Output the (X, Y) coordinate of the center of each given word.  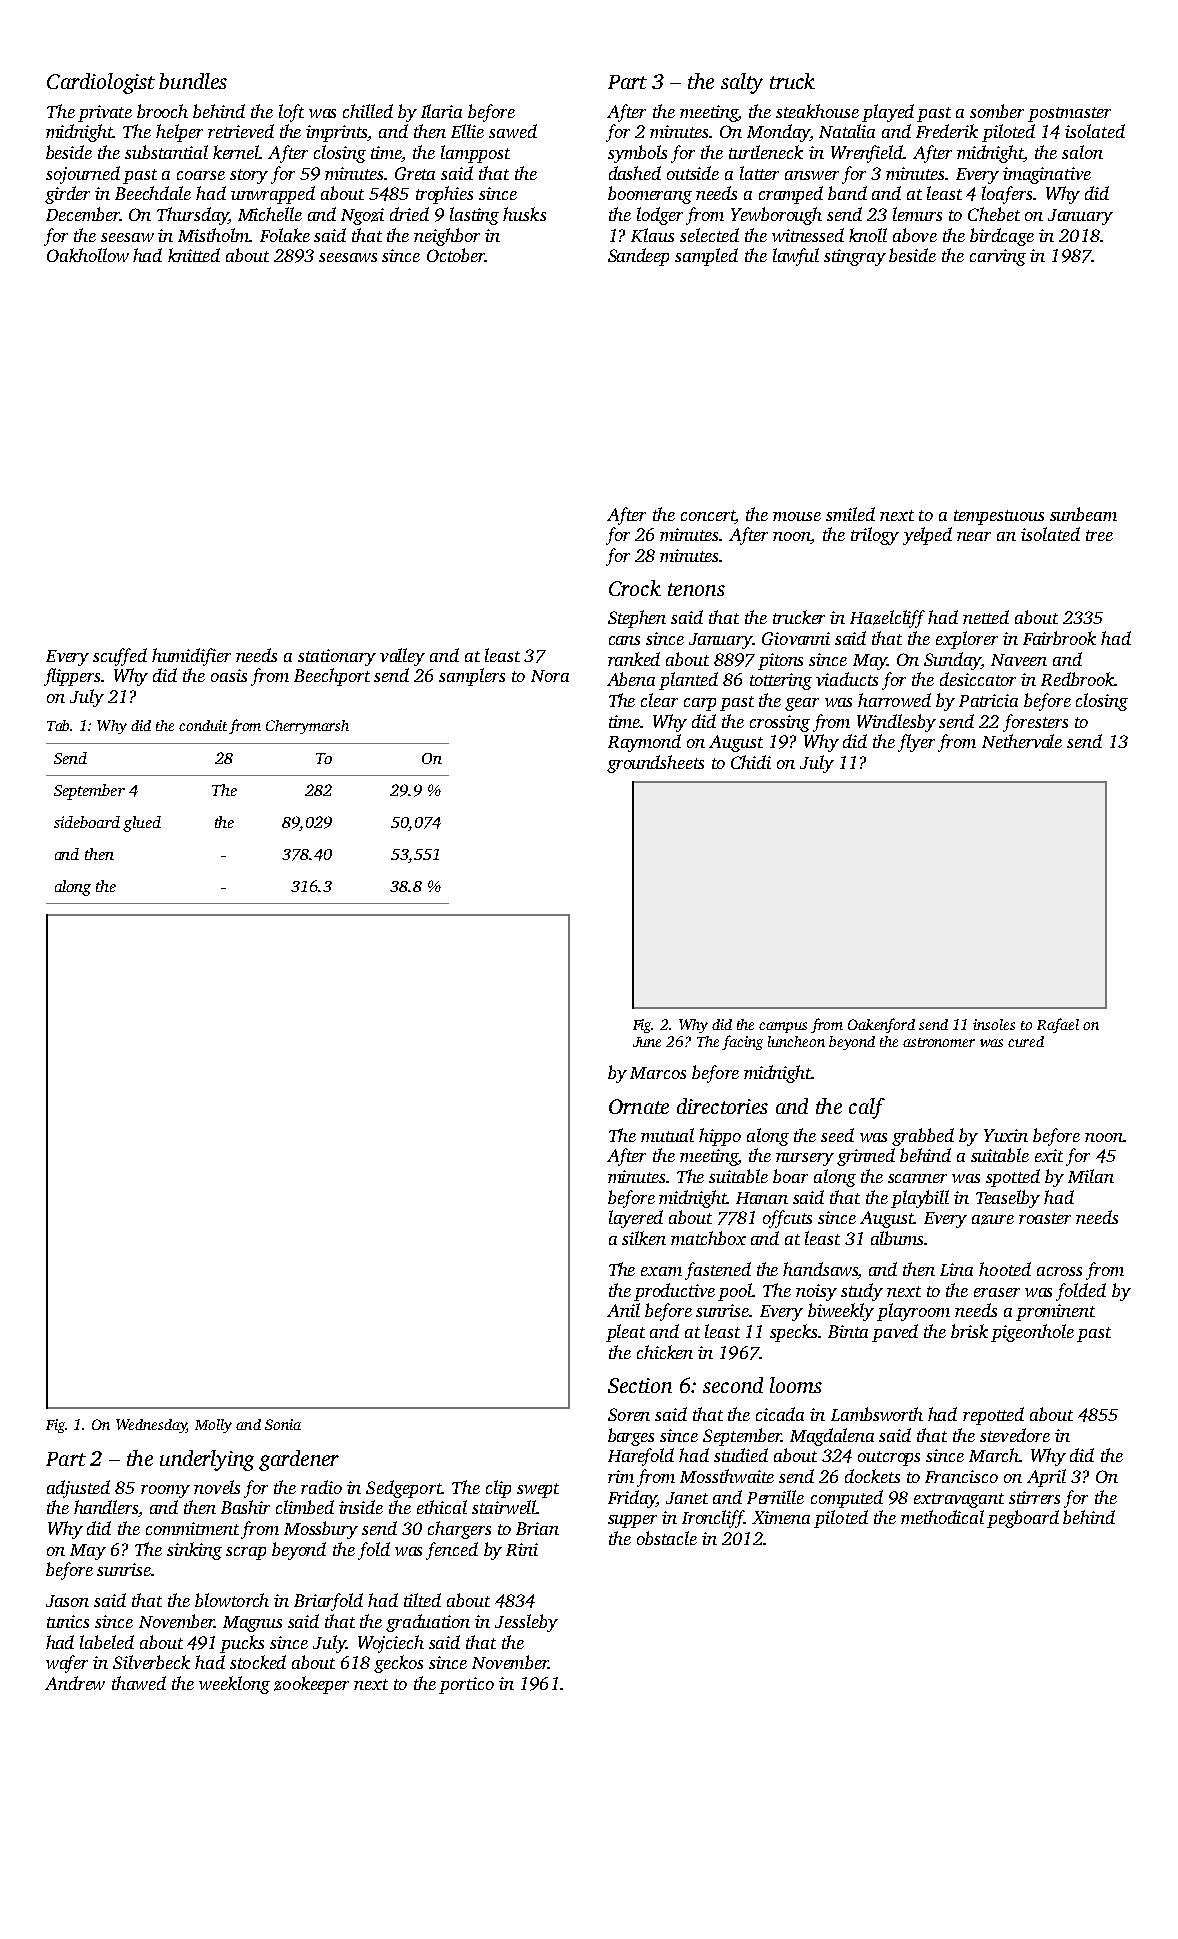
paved (895, 1333)
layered (636, 1219)
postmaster (1069, 114)
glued (142, 824)
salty (742, 83)
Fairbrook (1059, 638)
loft (291, 113)
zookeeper (311, 1685)
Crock (635, 588)
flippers (72, 677)
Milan (1091, 1176)
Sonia (283, 1424)
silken (644, 1238)
